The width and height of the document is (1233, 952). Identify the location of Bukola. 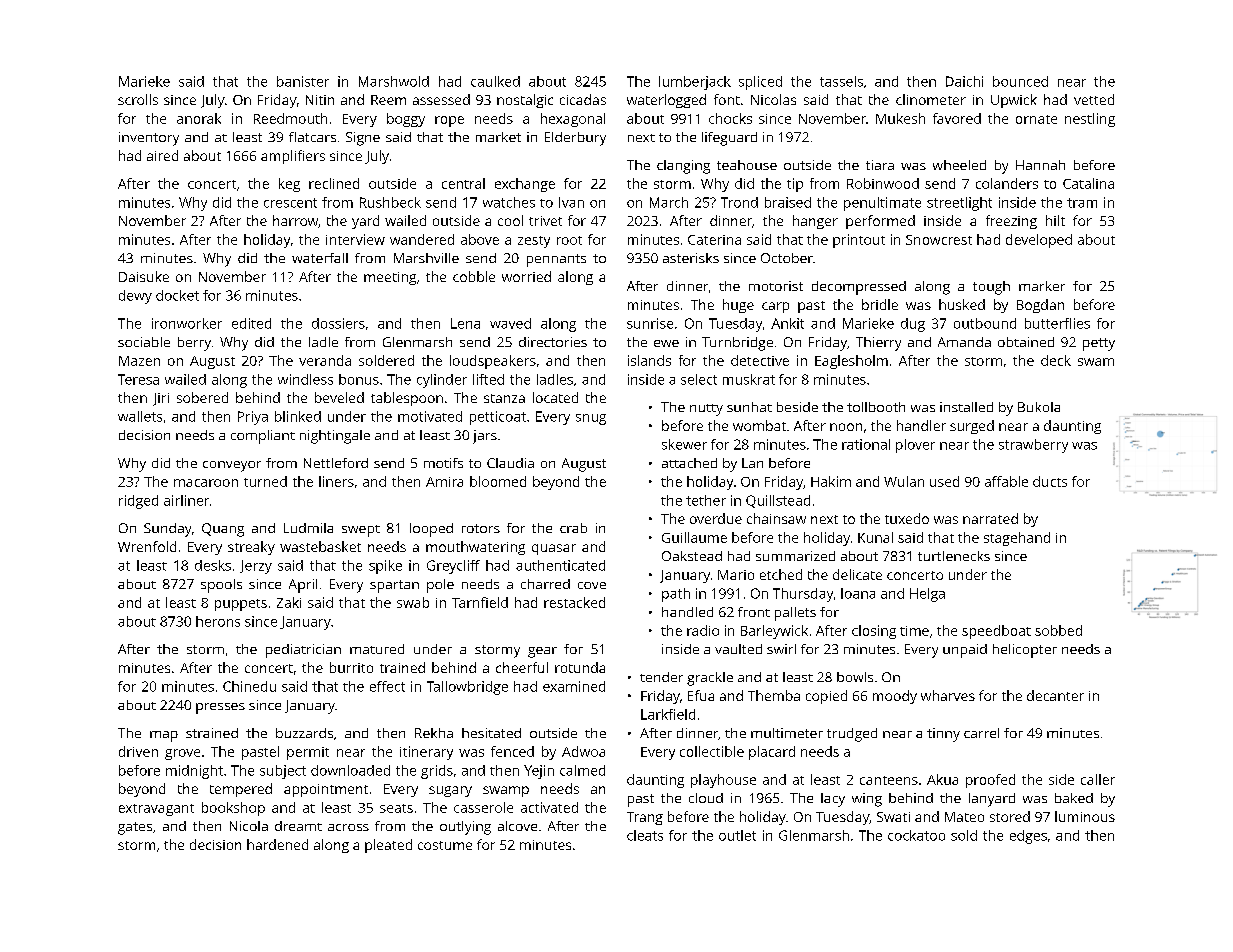
(1039, 407).
